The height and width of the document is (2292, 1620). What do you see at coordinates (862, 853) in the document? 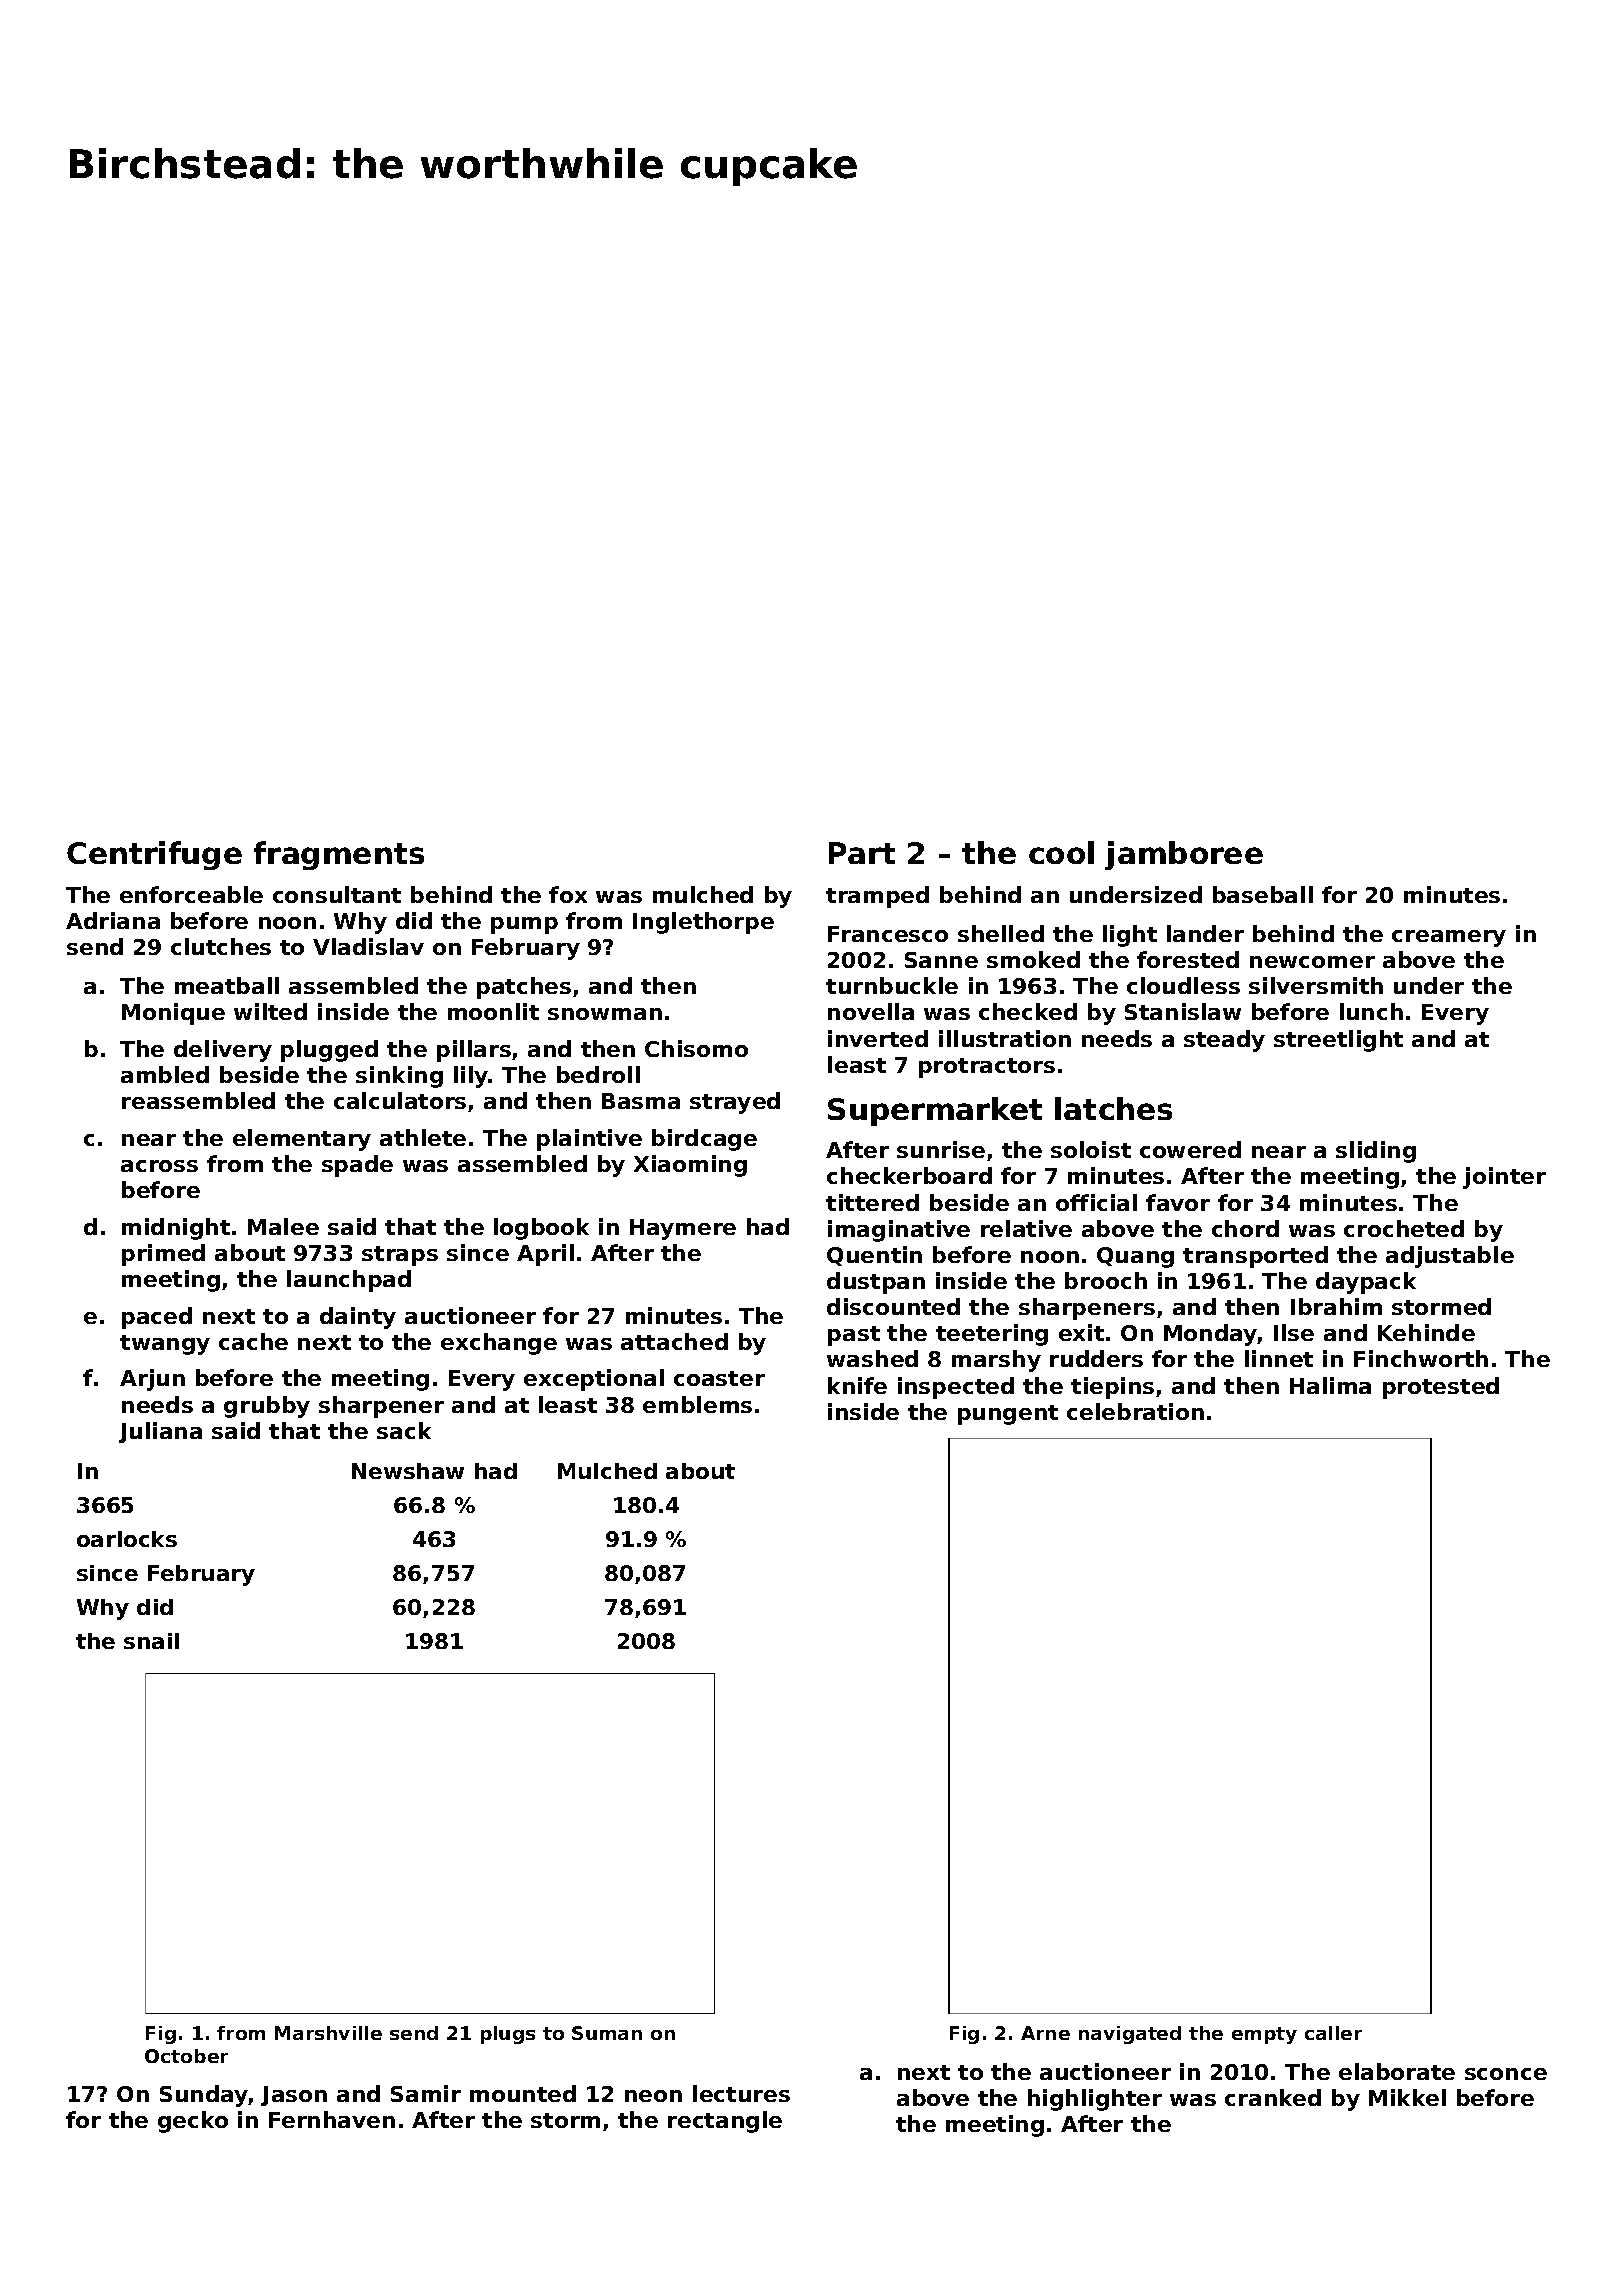
I see `Part` at bounding box center [862, 853].
